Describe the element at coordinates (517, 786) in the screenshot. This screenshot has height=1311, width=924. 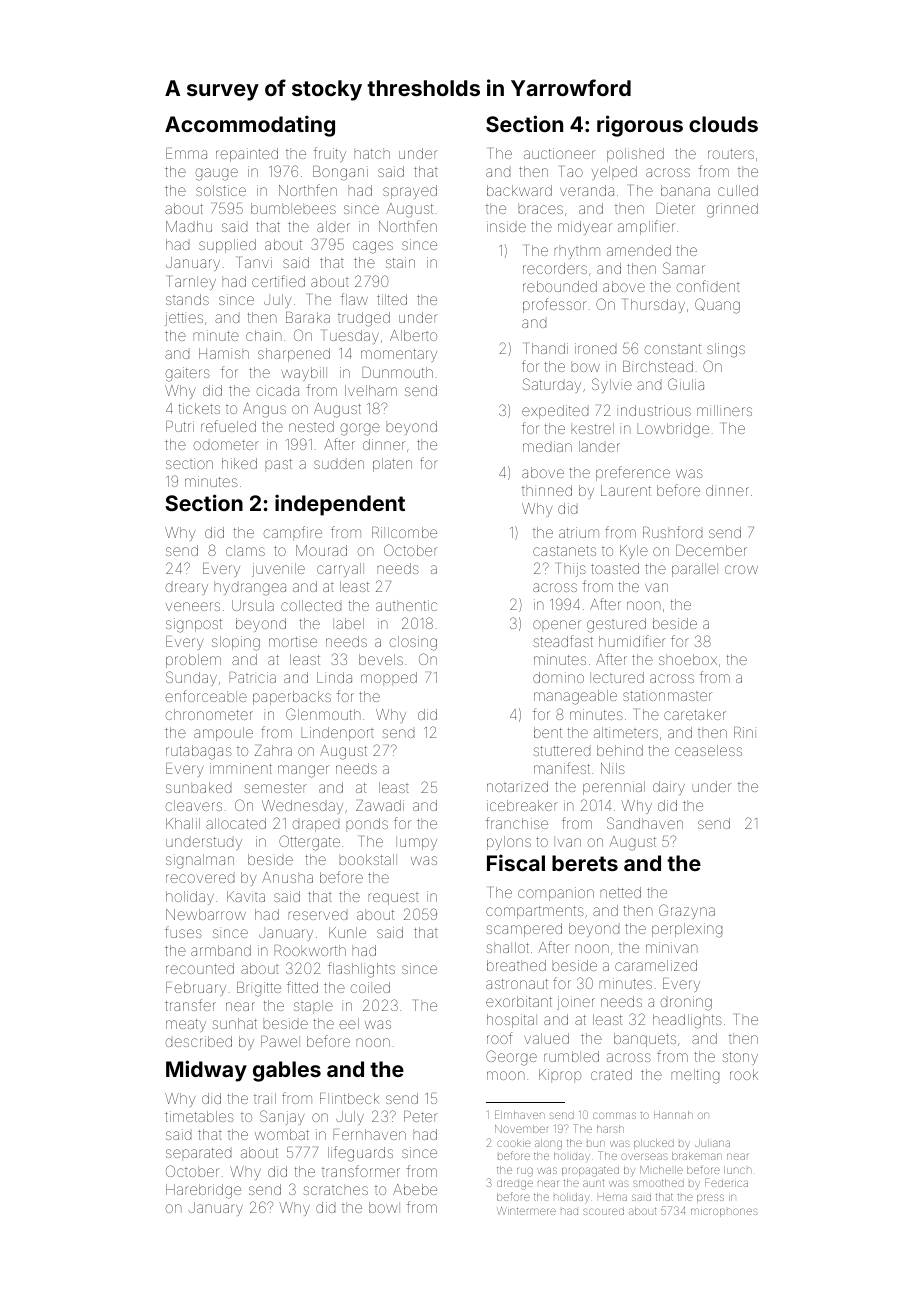
I see `notarized` at that location.
